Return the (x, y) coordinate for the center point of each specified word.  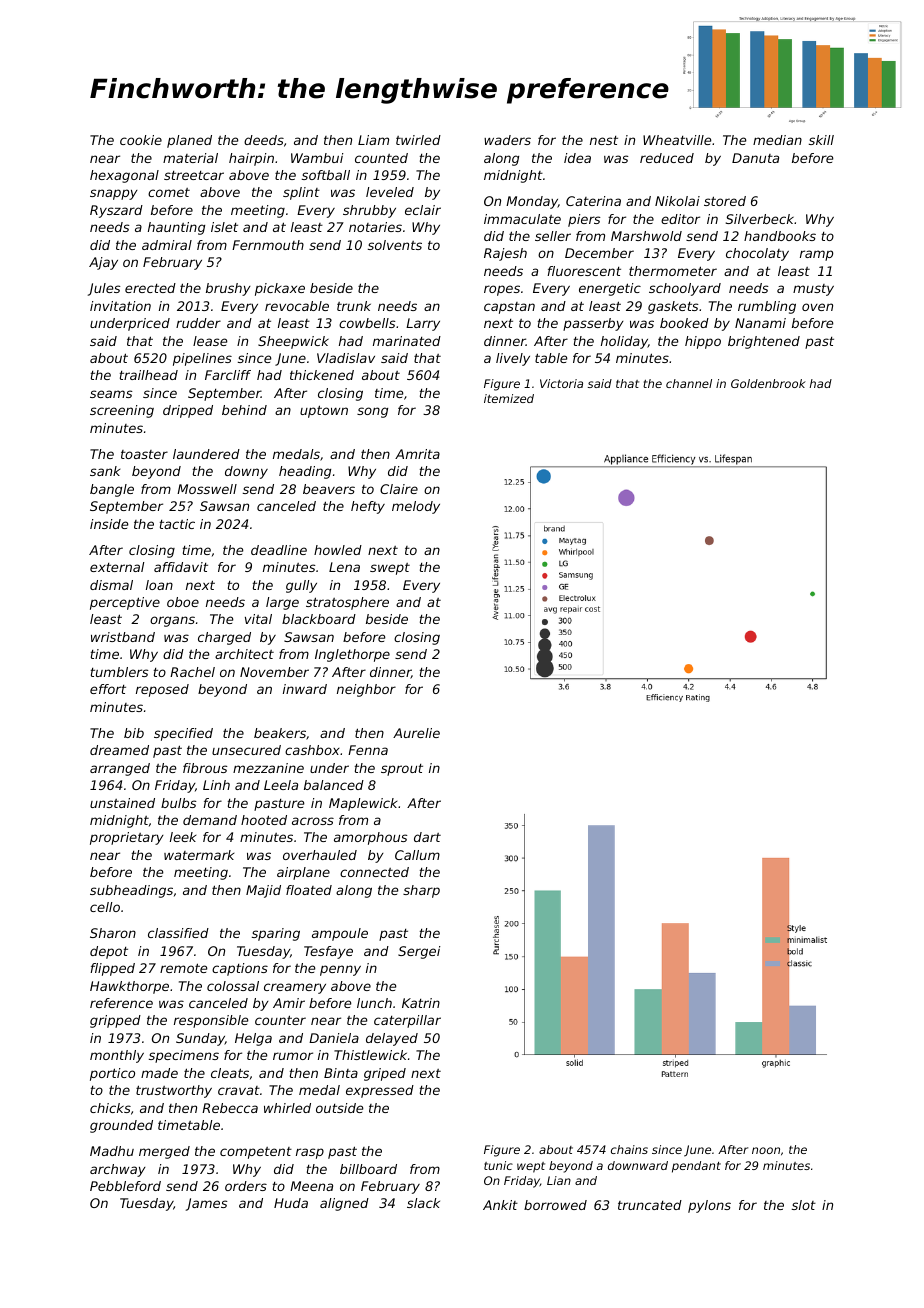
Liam (373, 140)
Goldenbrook (768, 383)
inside (109, 524)
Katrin (421, 1003)
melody (416, 507)
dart (427, 837)
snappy (114, 194)
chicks (110, 1108)
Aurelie (416, 733)
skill (821, 140)
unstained (122, 803)
